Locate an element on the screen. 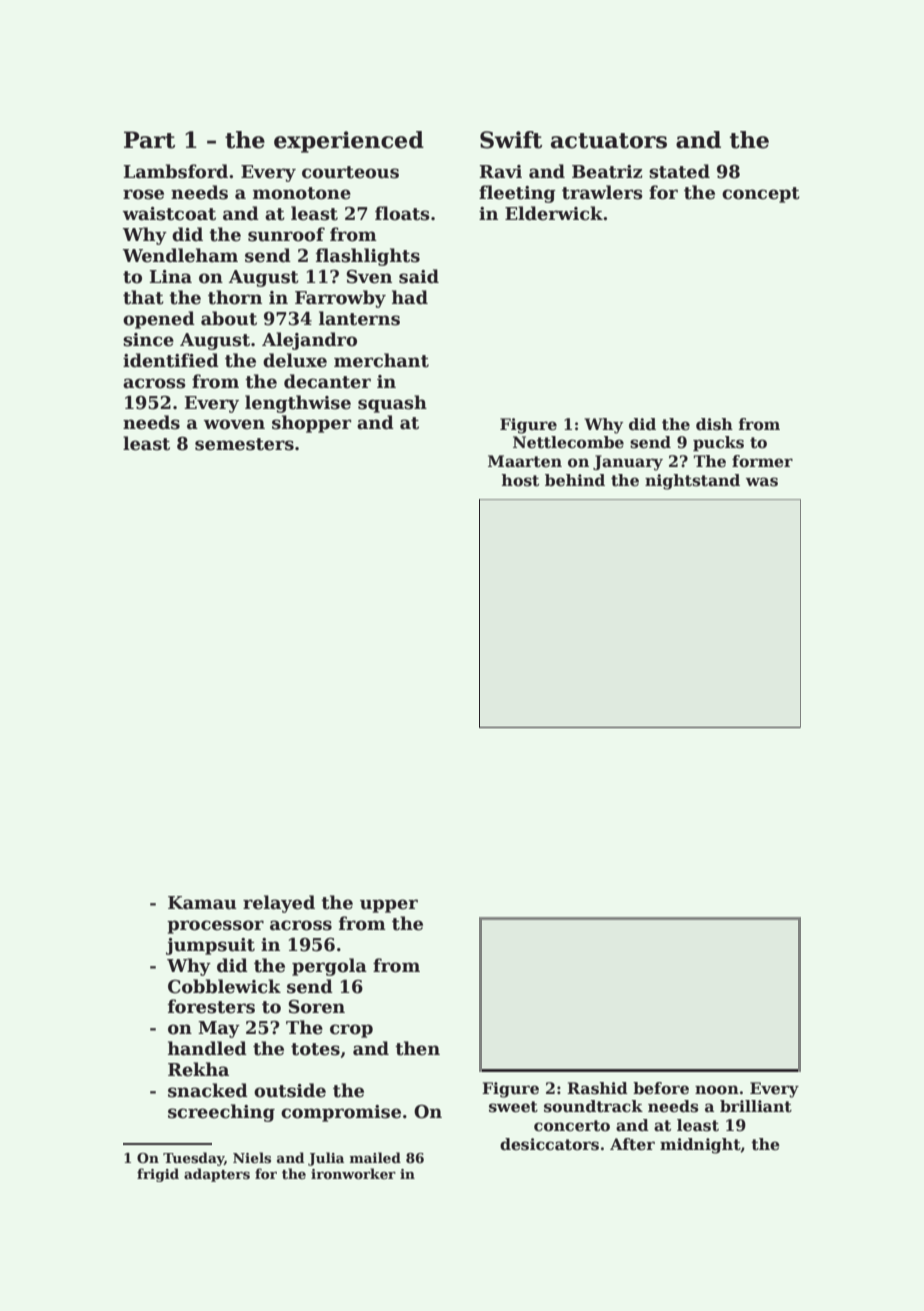  semesters is located at coordinates (244, 444).
